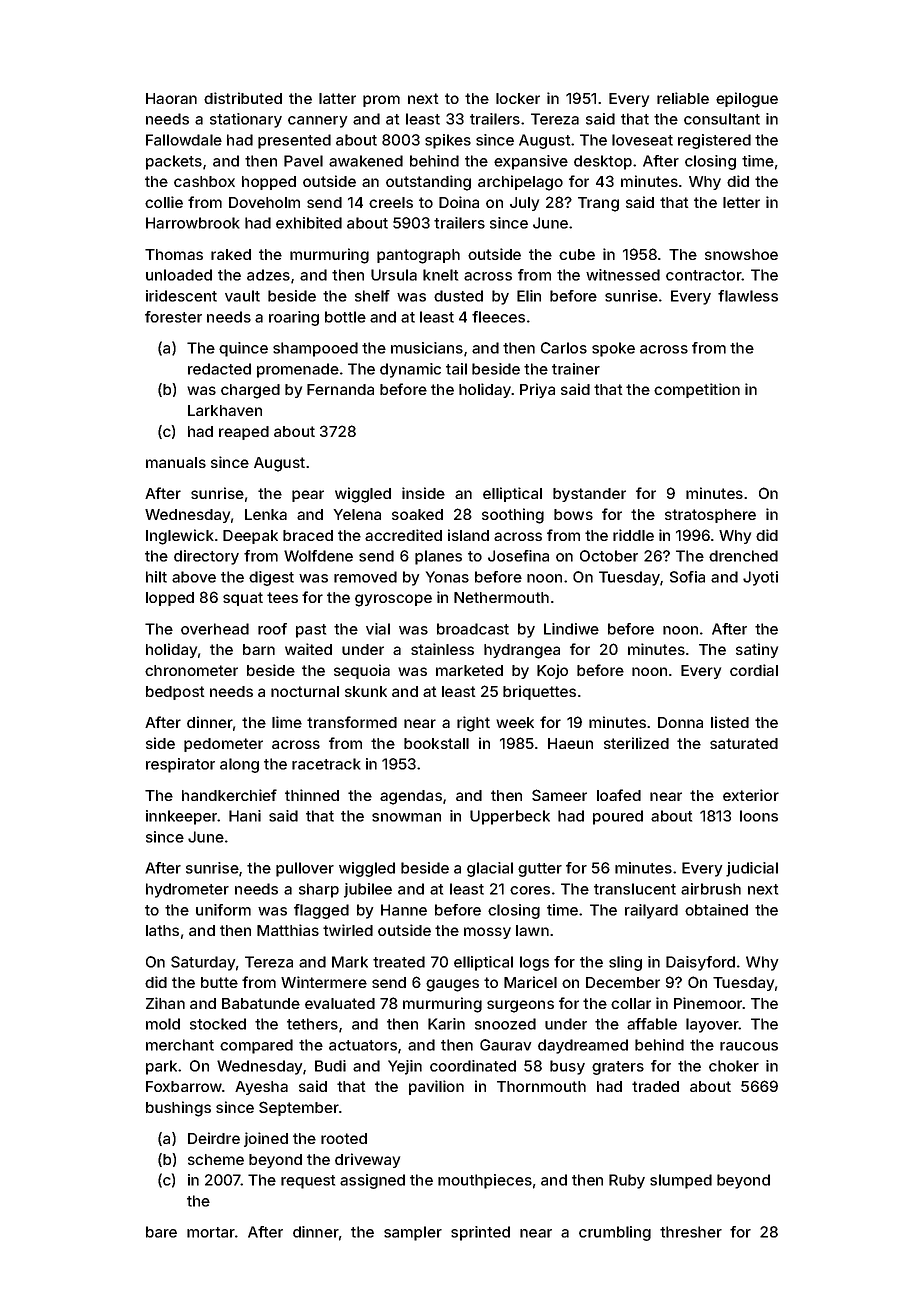 Image resolution: width=924 pixels, height=1314 pixels. I want to click on Saturday, so click(203, 963).
